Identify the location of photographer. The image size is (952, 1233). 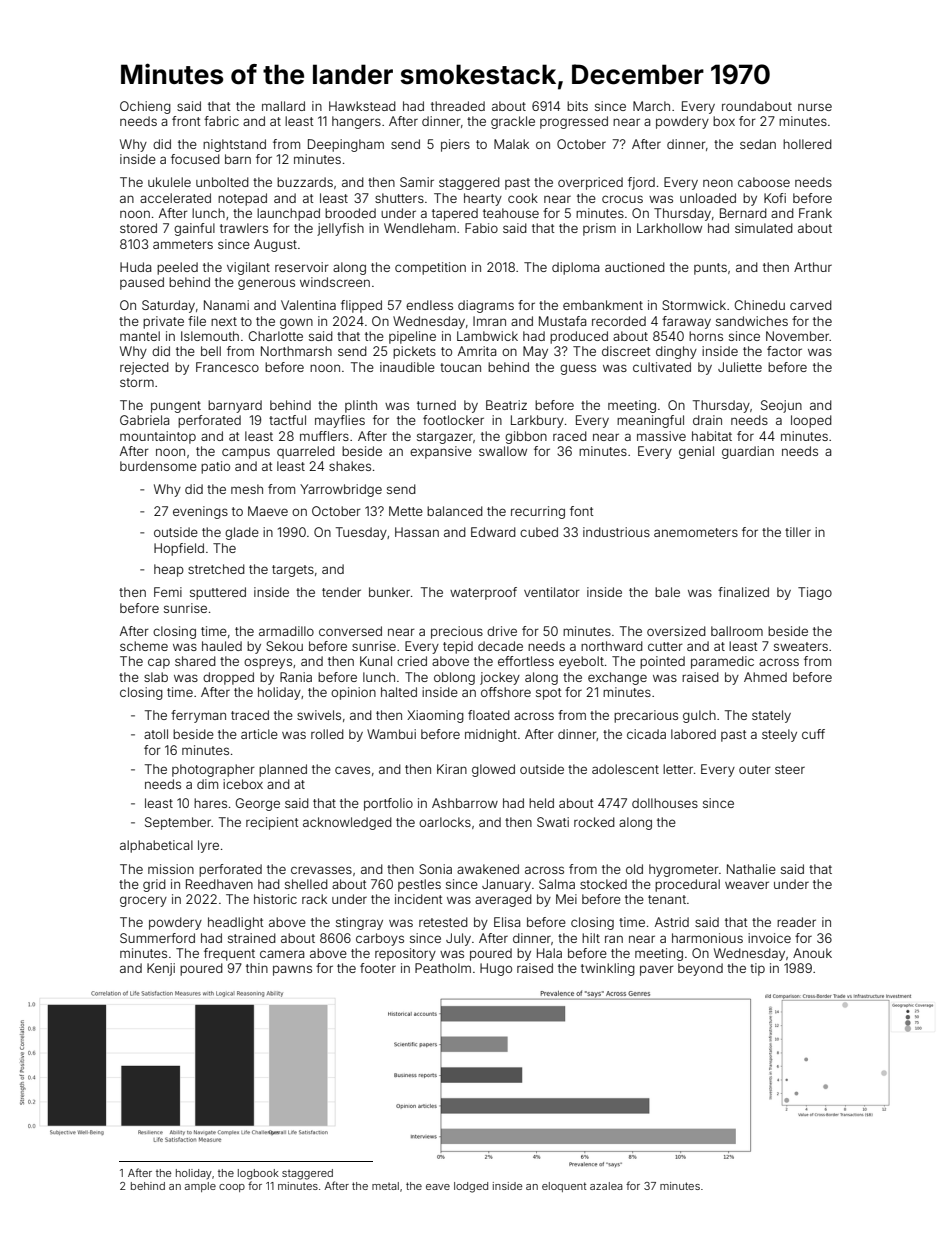
(213, 770).
